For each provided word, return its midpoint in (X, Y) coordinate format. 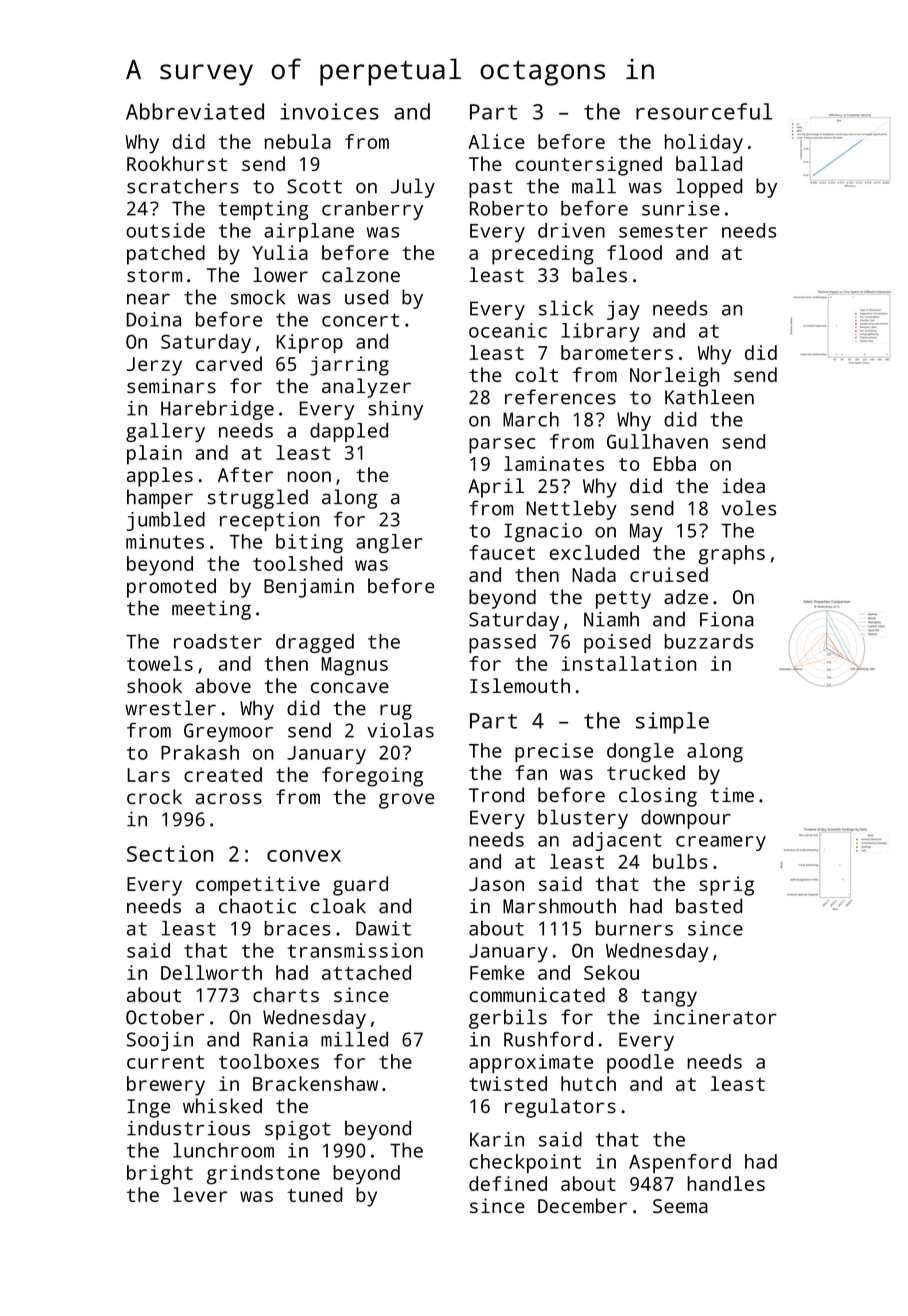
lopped (709, 188)
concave (350, 687)
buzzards (709, 641)
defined (508, 1183)
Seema (680, 1206)
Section (170, 853)
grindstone (263, 1175)
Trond (496, 795)
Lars (148, 775)
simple (672, 723)
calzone (361, 274)
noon (309, 476)
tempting (263, 210)
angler (389, 543)
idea (743, 485)
